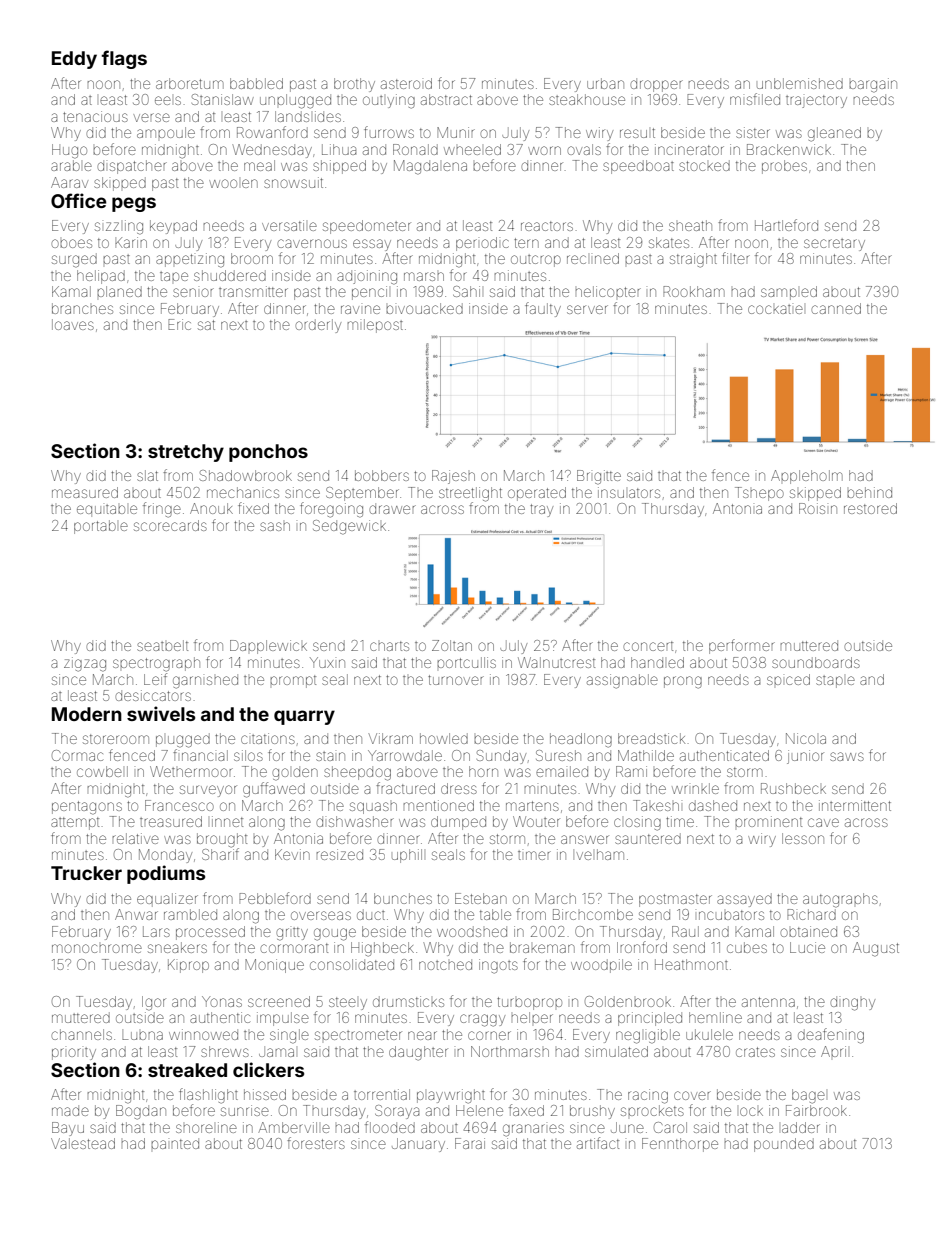  I want to click on pounded, so click(784, 1145).
